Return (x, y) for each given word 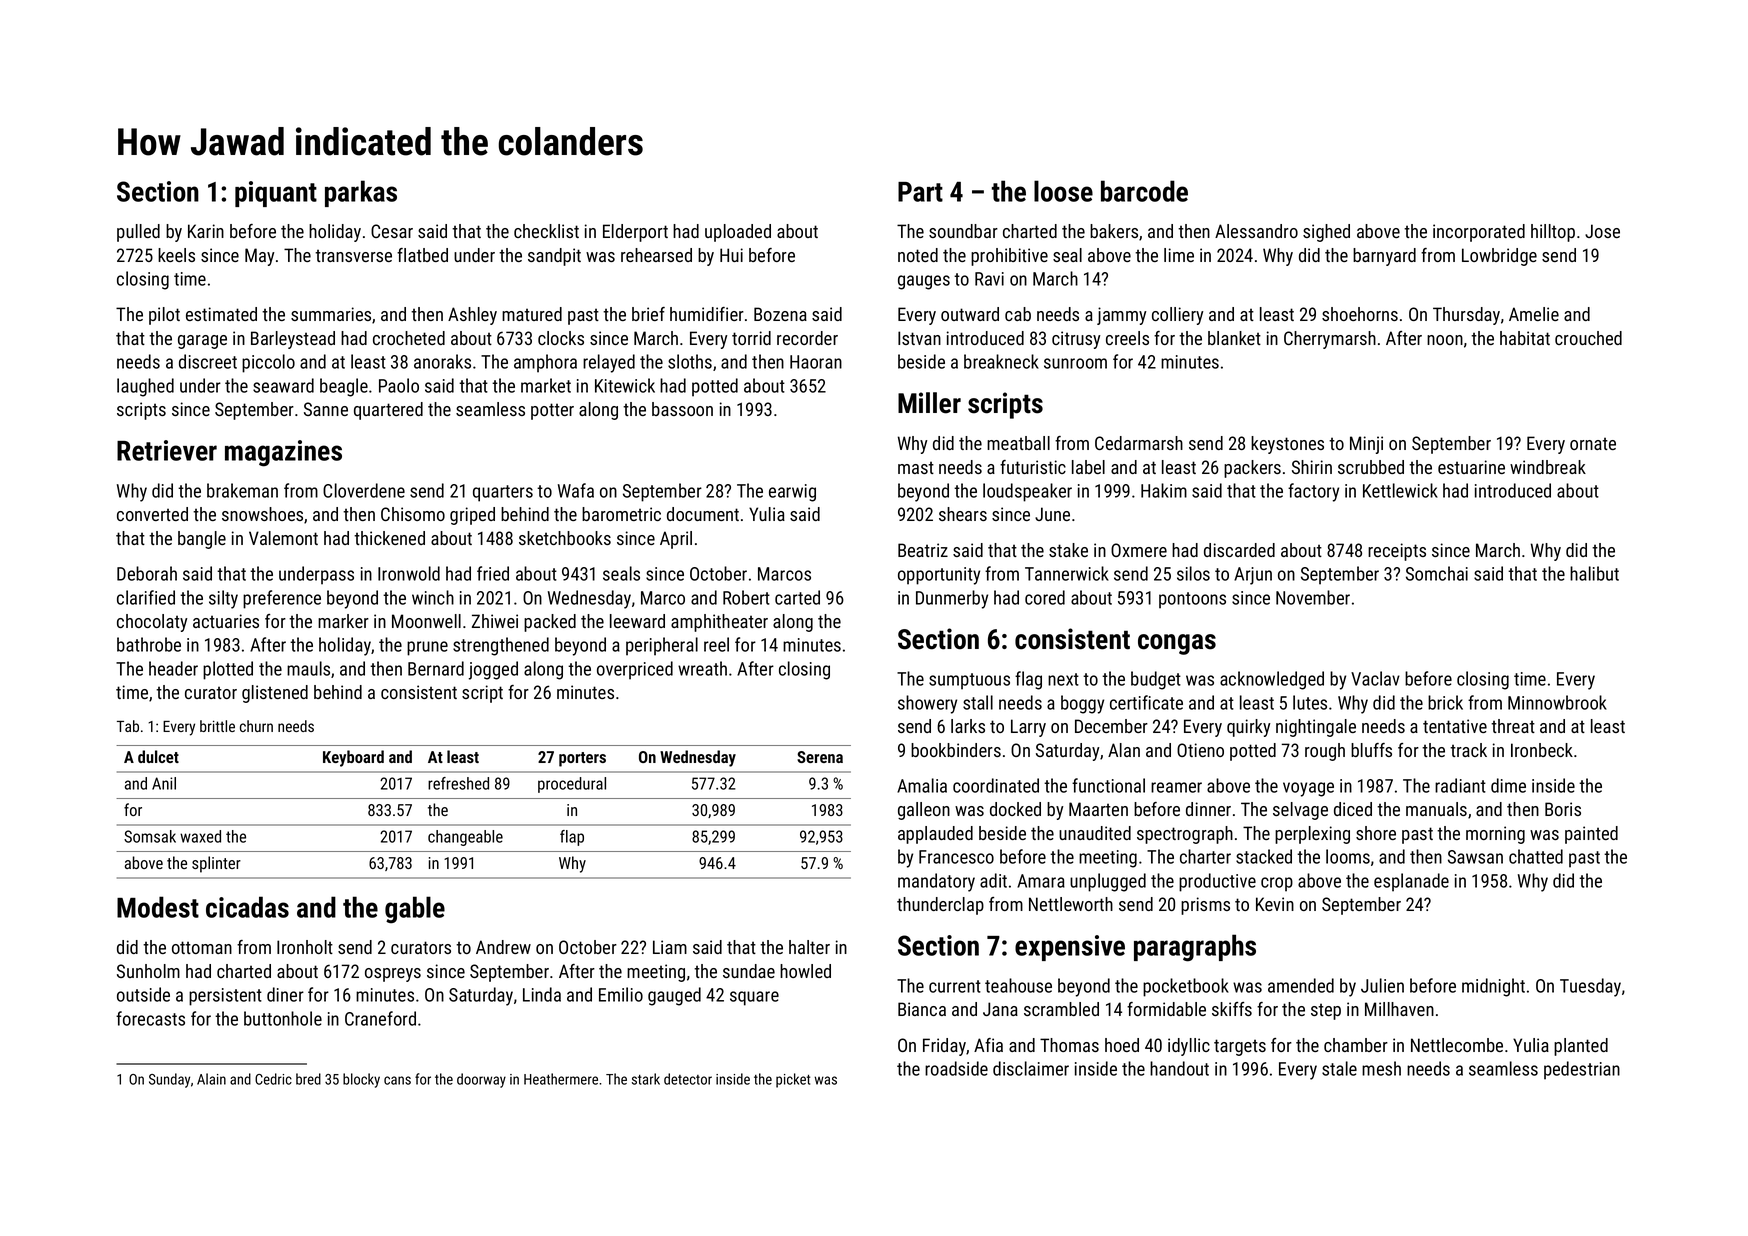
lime (1179, 255)
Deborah (147, 573)
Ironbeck (1542, 750)
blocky (361, 1080)
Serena (820, 757)
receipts (1397, 552)
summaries (331, 314)
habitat (1525, 338)
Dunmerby (952, 599)
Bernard (436, 668)
